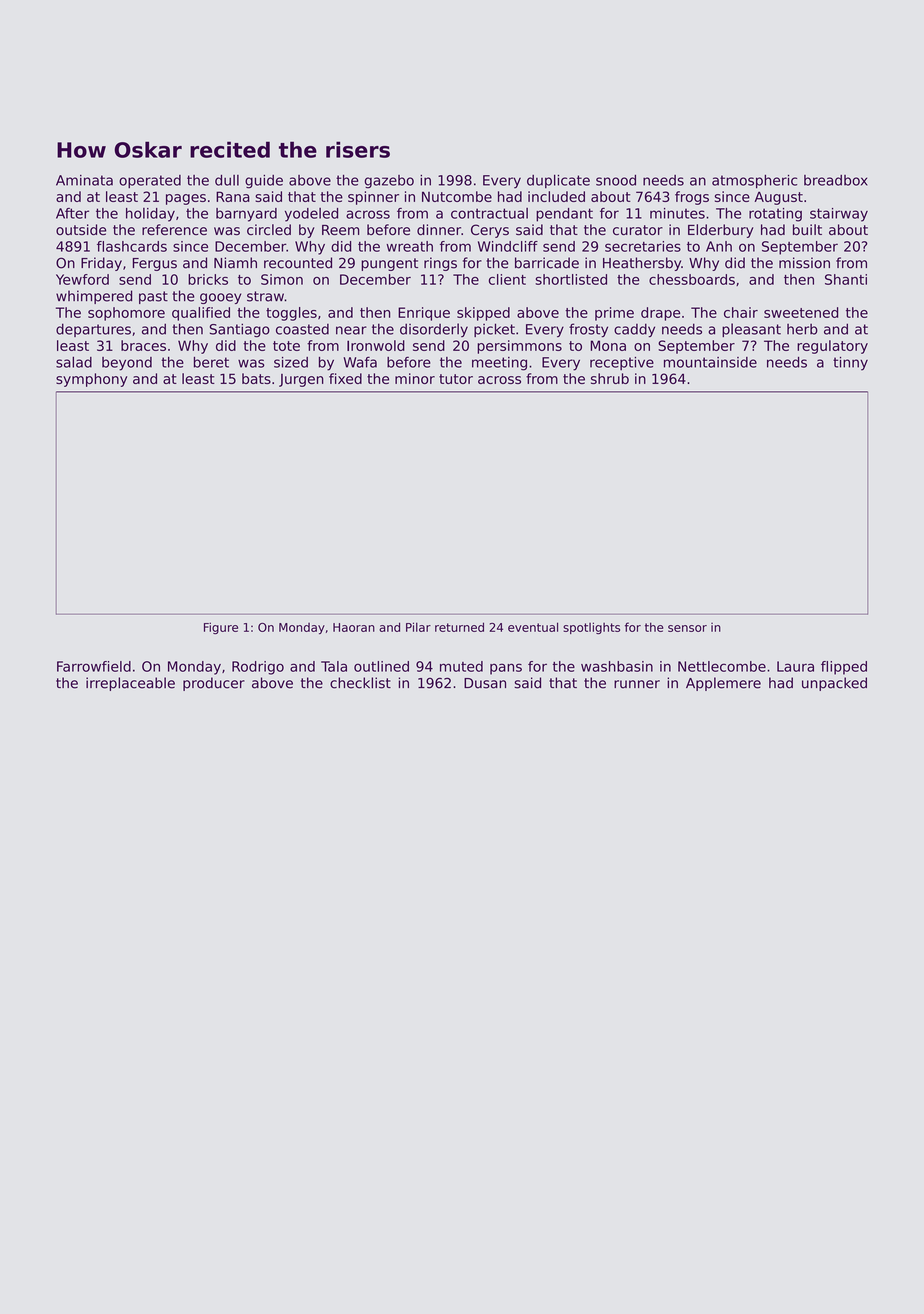  I want to click on spinner, so click(373, 198).
